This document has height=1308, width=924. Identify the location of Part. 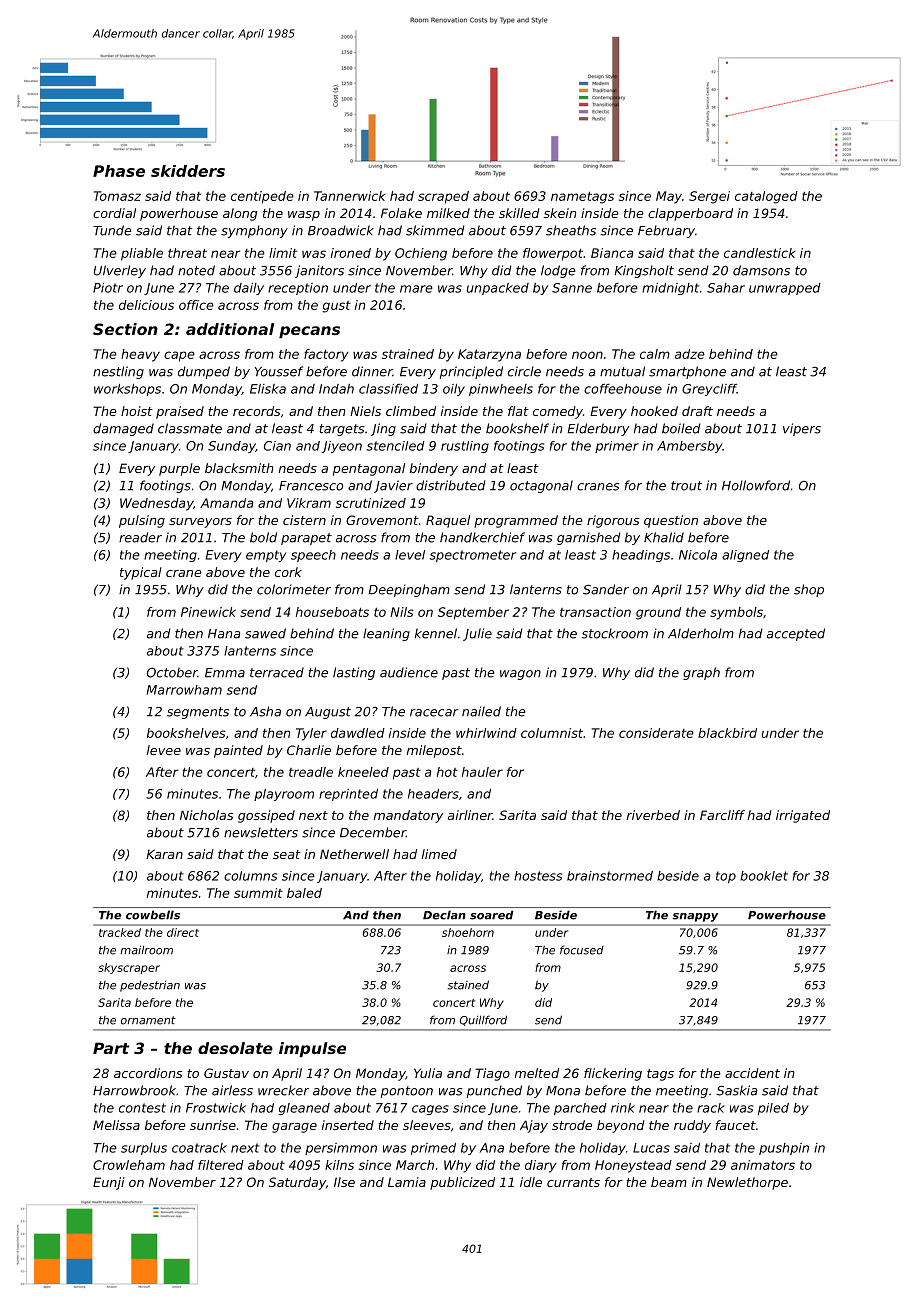
(111, 1048).
